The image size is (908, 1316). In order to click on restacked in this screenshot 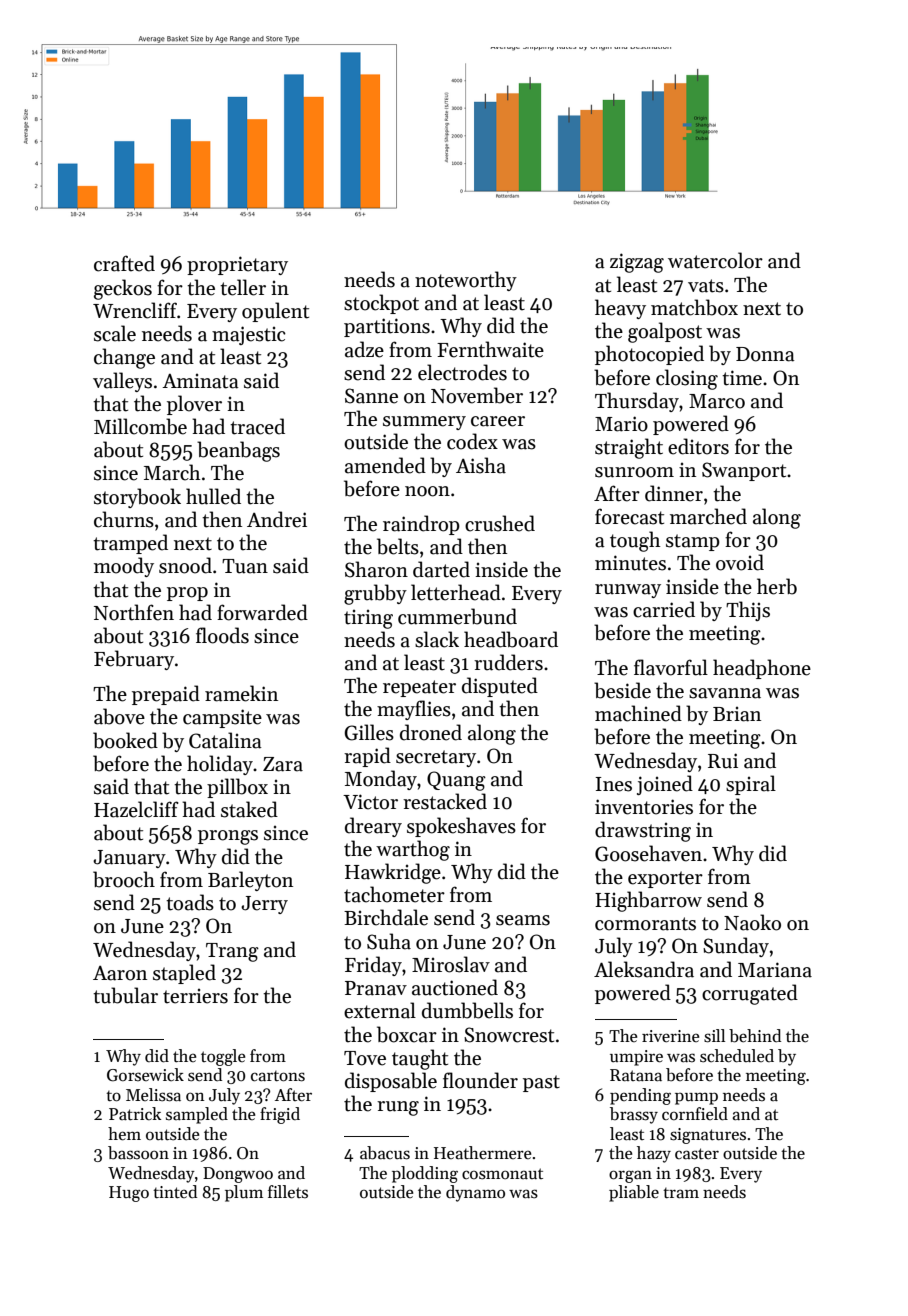, I will do `click(445, 801)`.
